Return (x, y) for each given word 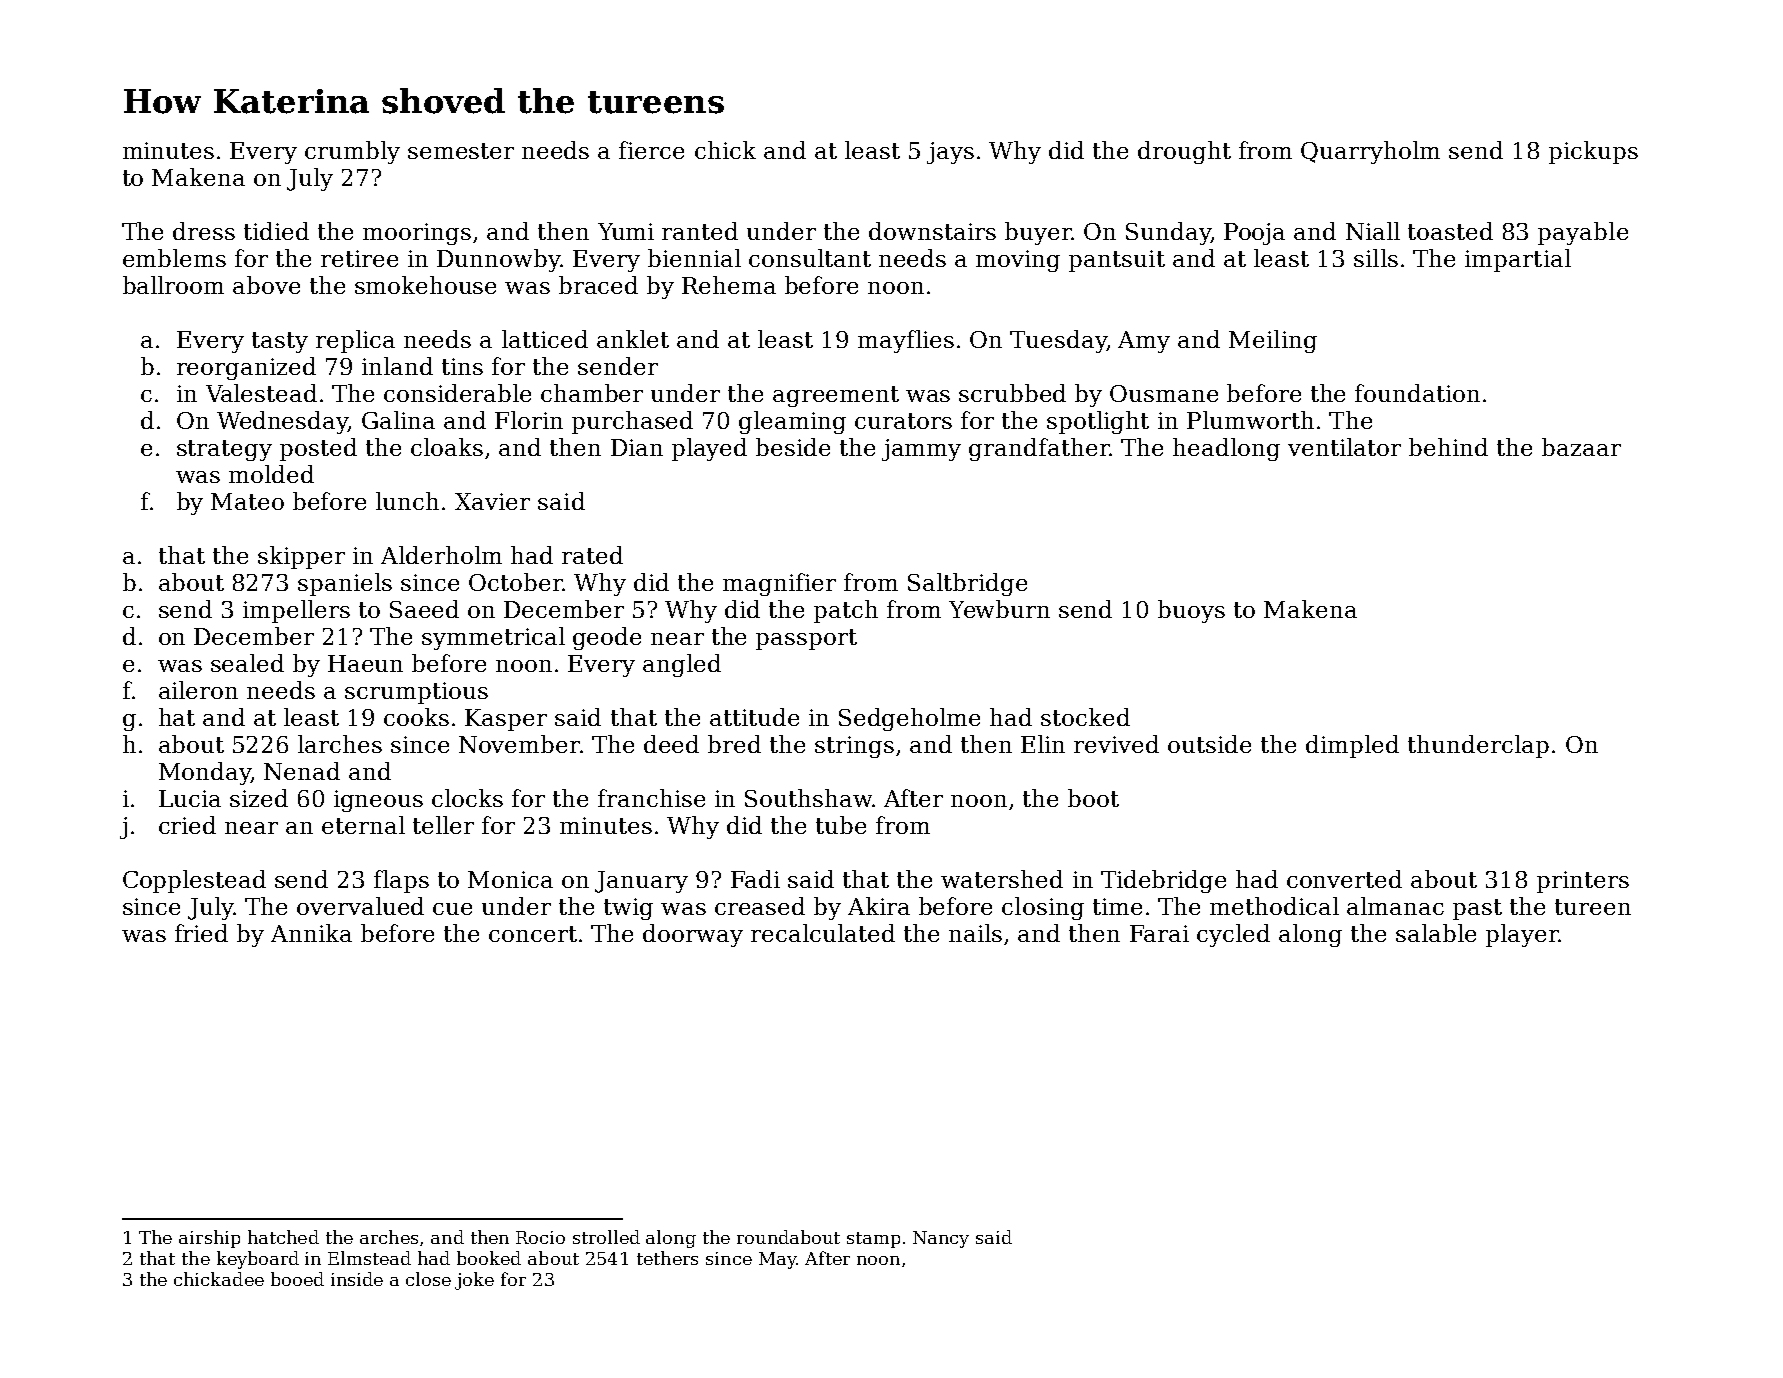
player (1522, 935)
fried (201, 933)
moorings (417, 234)
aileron (198, 690)
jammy (921, 450)
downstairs (932, 231)
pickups (1593, 152)
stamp (873, 1240)
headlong (1226, 449)
